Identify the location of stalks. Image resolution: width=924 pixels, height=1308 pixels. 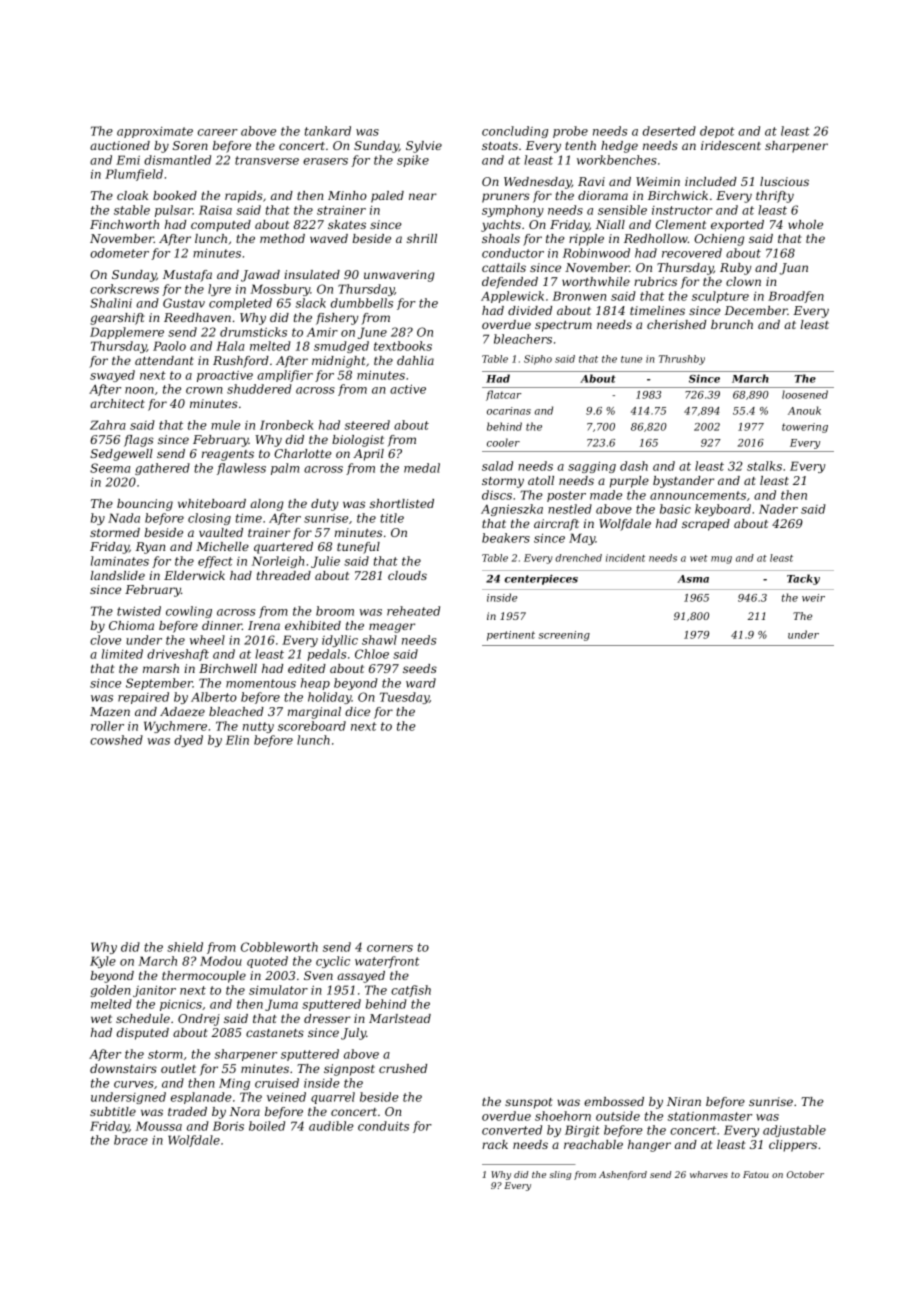
(764, 466).
